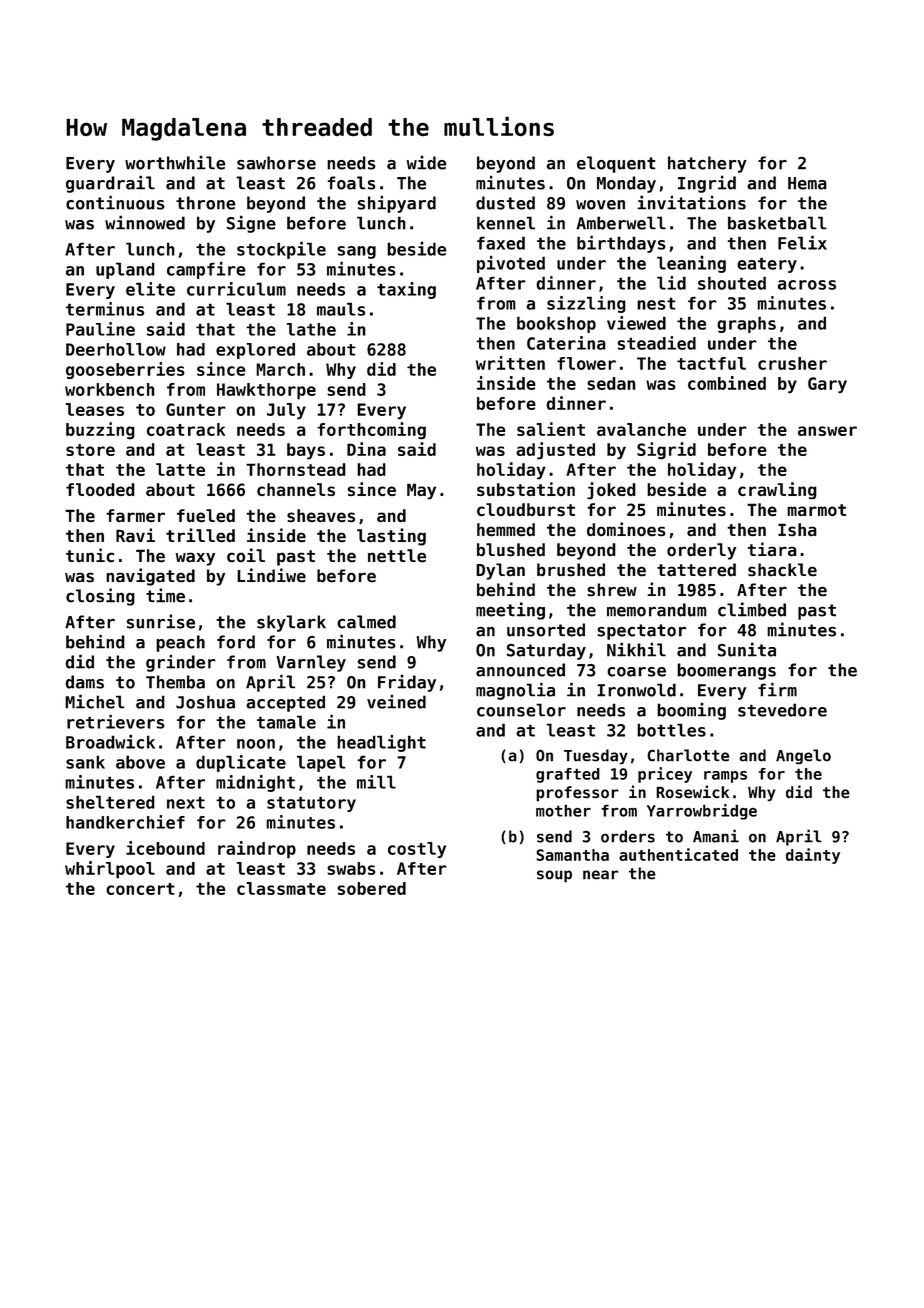  Describe the element at coordinates (286, 722) in the page. I see `tamale` at that location.
